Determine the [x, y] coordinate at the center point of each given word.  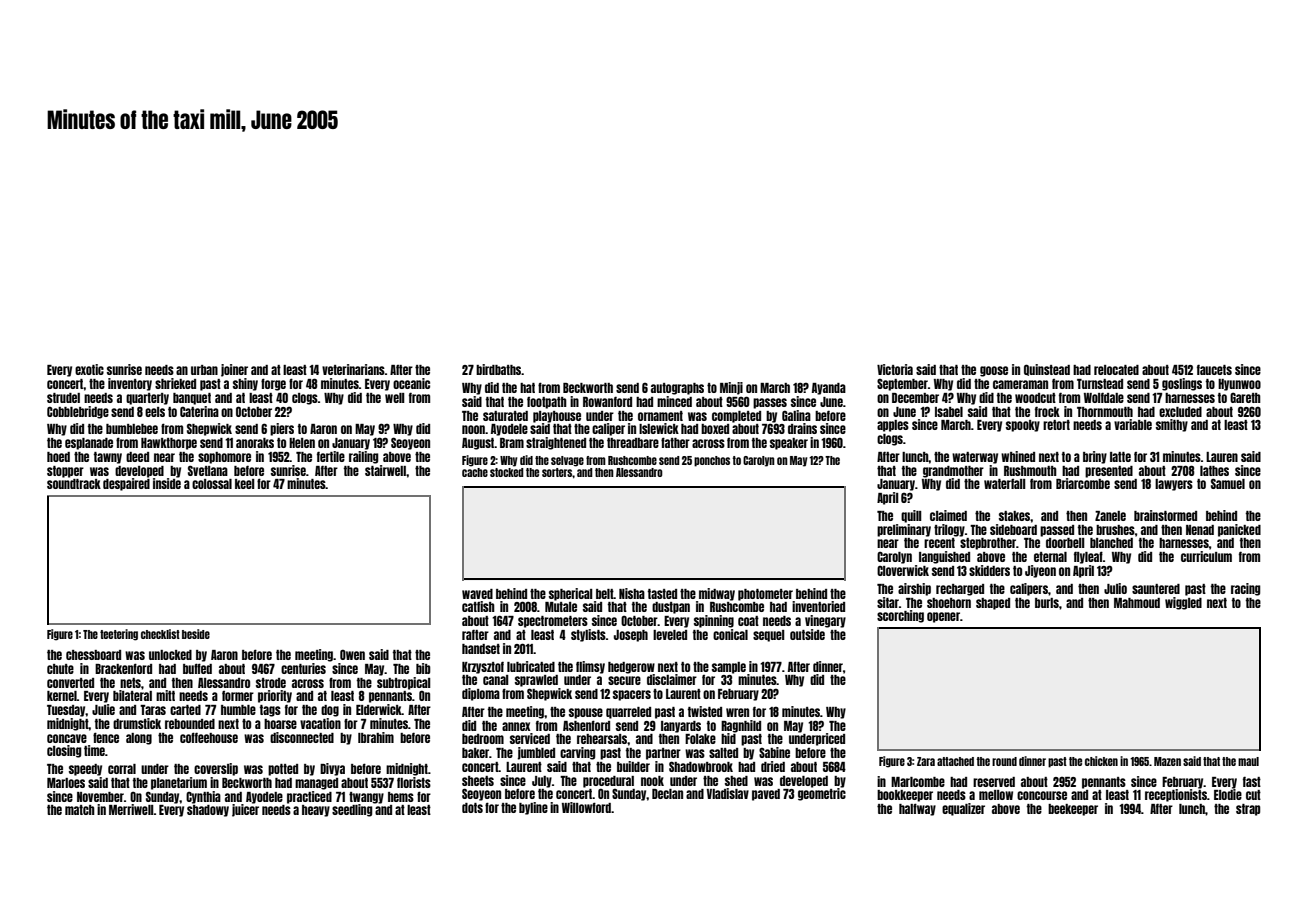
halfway [917, 809]
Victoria [895, 369]
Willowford [586, 807]
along [139, 739]
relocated [1116, 370]
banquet [192, 399]
